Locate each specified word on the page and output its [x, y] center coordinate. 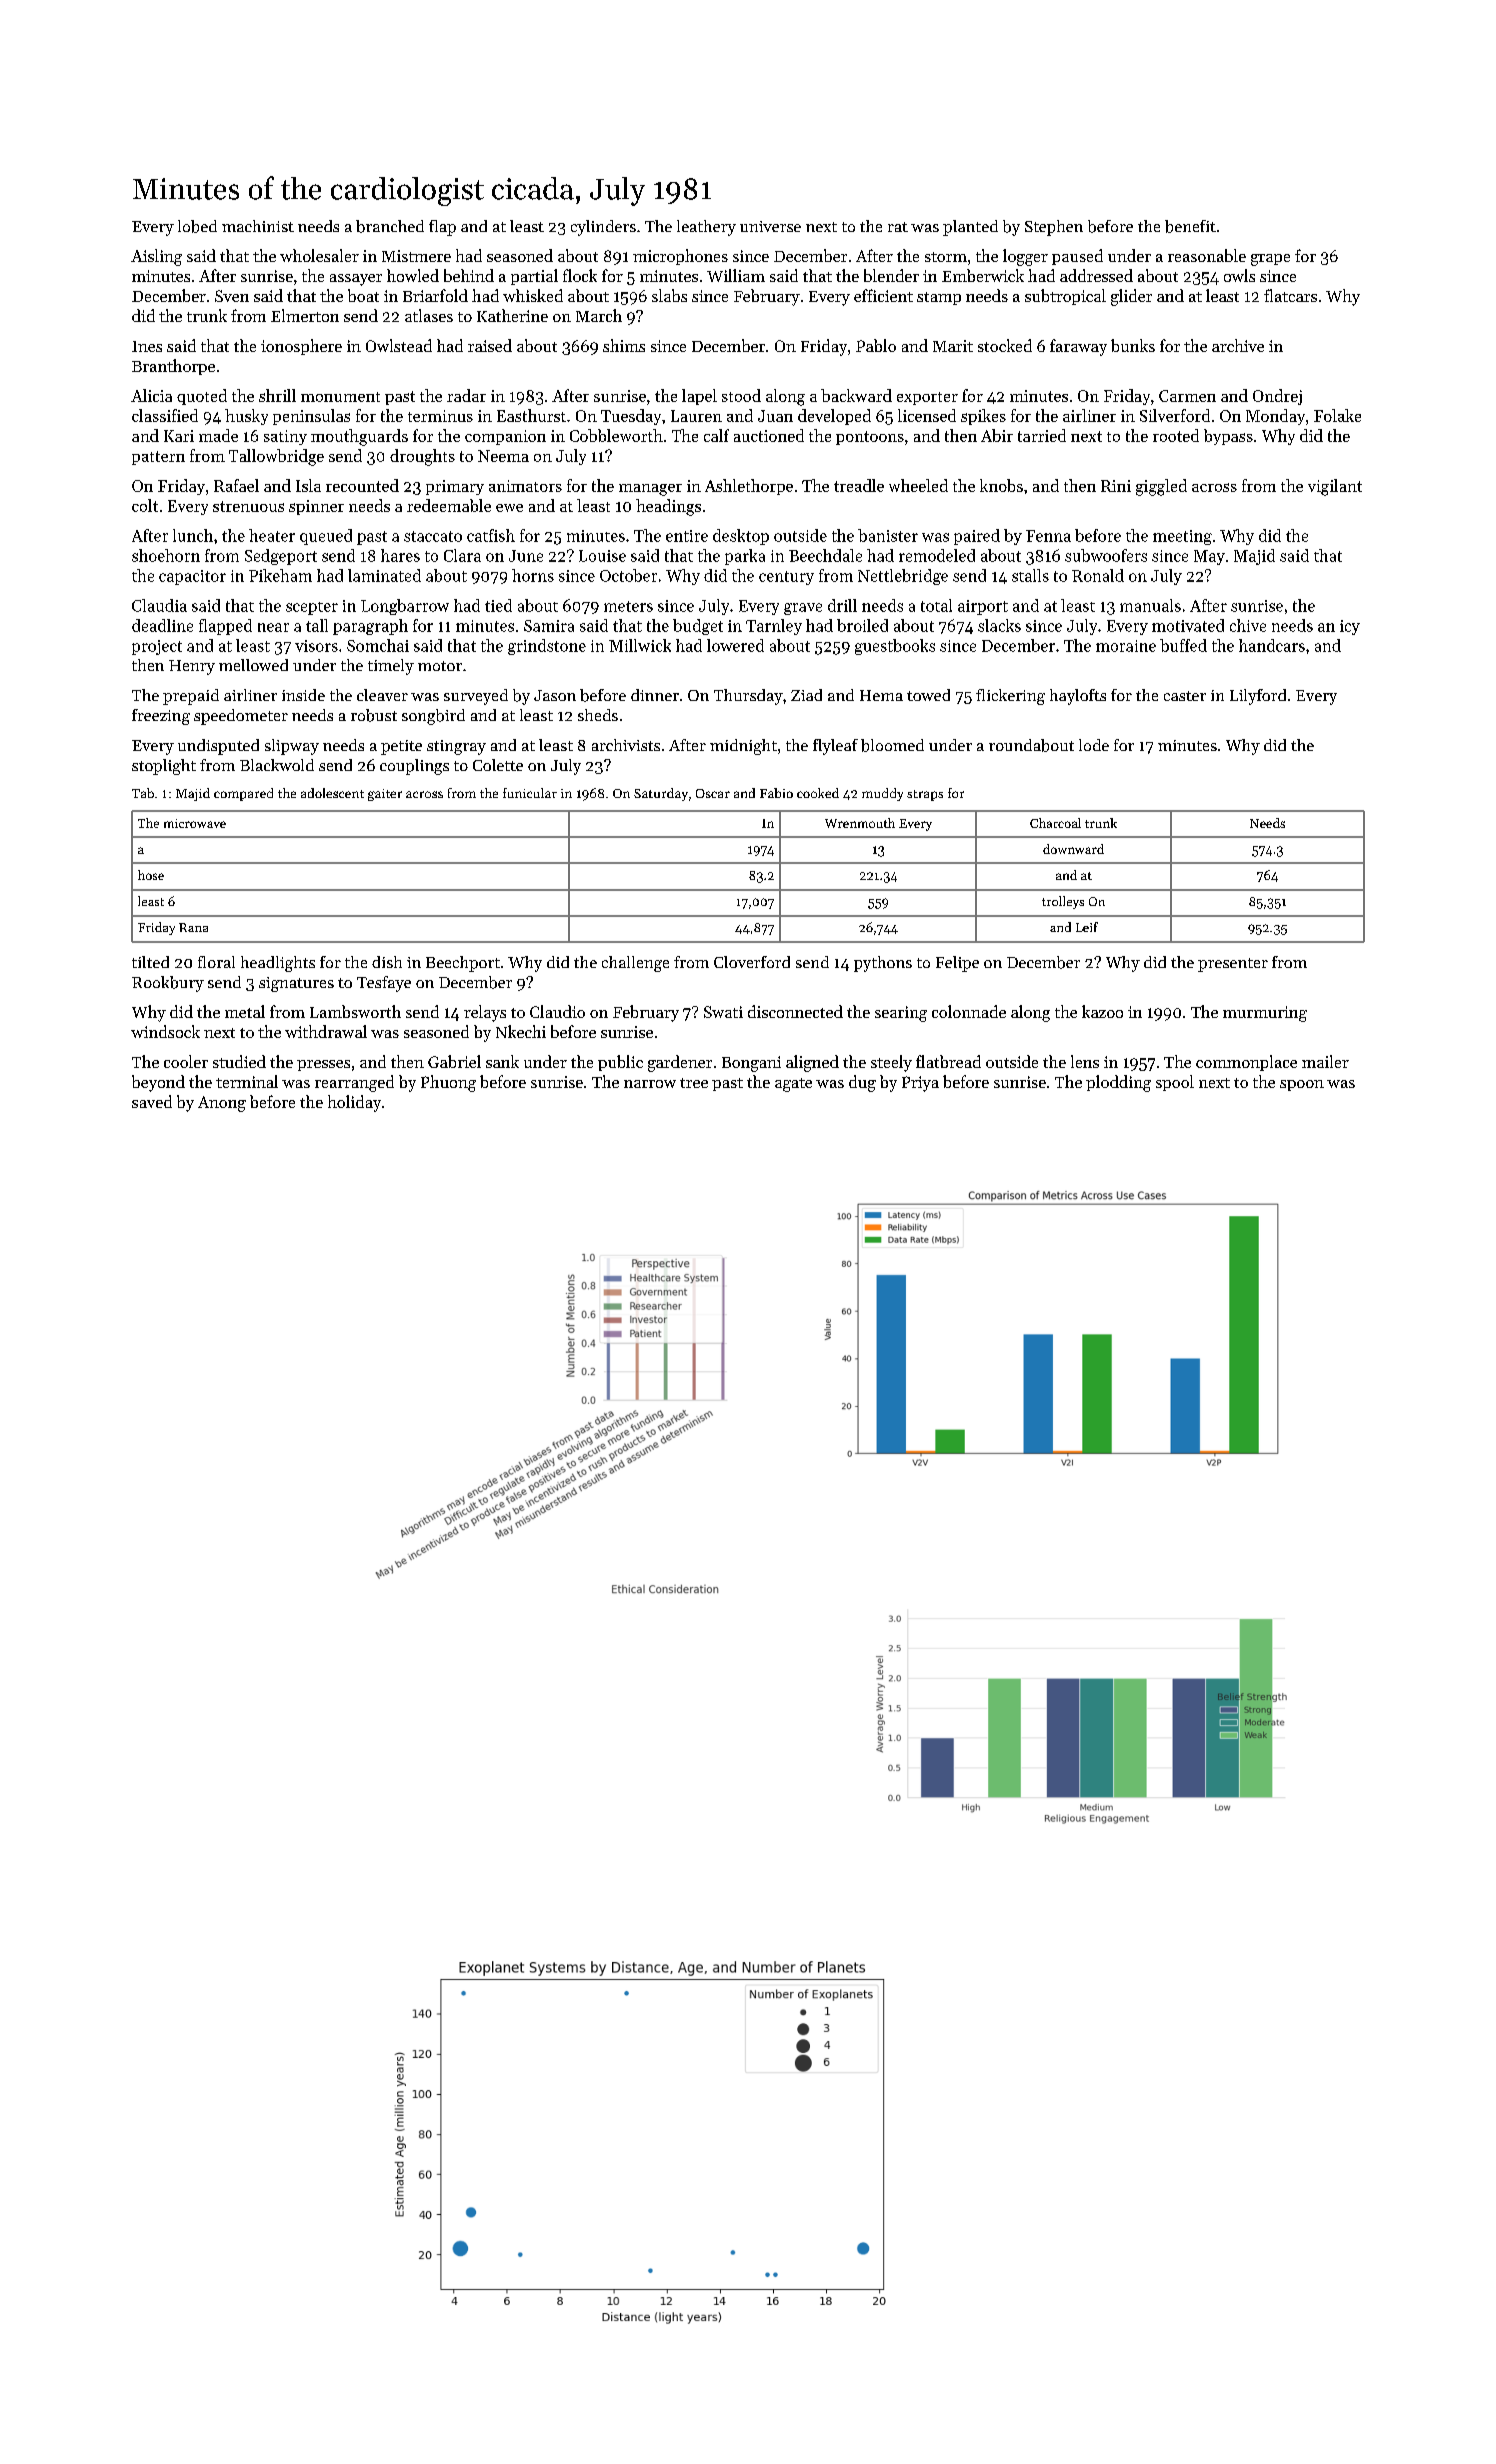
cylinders [603, 228]
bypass [1228, 437]
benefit [1190, 226]
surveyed [476, 697]
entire [687, 536]
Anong [222, 1104]
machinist [258, 226]
